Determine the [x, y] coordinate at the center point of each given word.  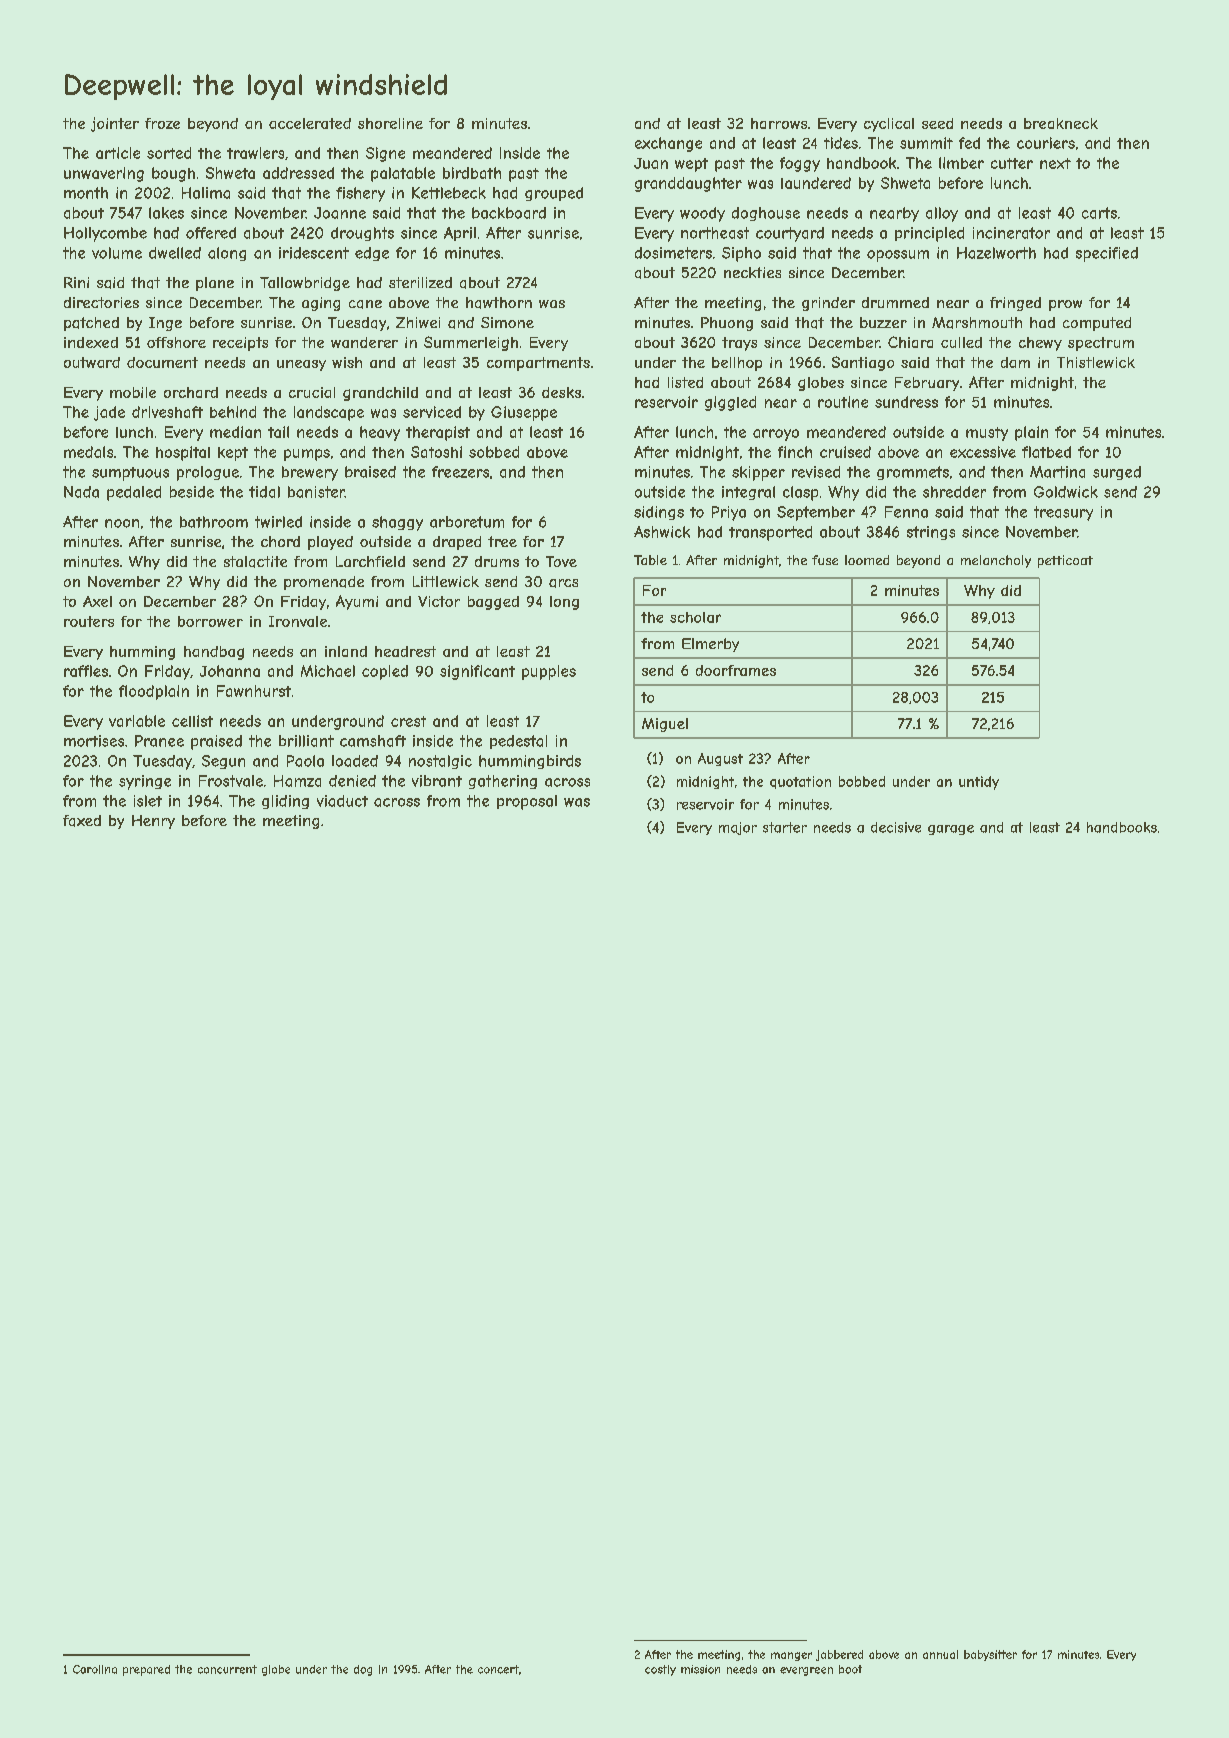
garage [951, 830]
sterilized [420, 282]
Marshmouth [977, 323]
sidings [659, 513]
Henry [153, 822]
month [86, 193]
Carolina [95, 1669]
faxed [82, 821]
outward [92, 362]
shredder [954, 492]
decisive [896, 827]
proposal [527, 802]
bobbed [862, 781]
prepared [146, 1670]
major [738, 828]
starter [785, 827]
